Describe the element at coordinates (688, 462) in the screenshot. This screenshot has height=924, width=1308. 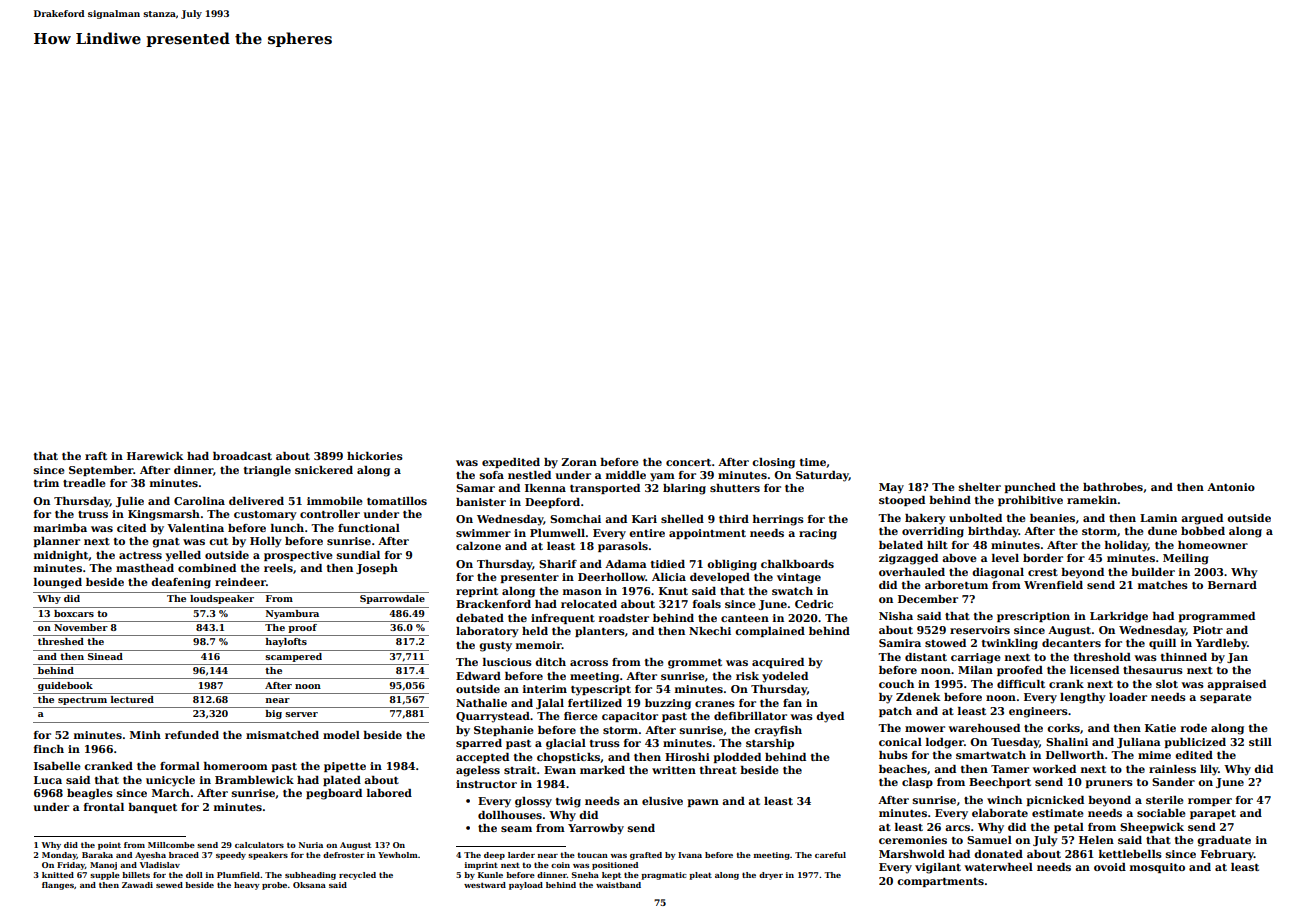
I see `concert` at that location.
